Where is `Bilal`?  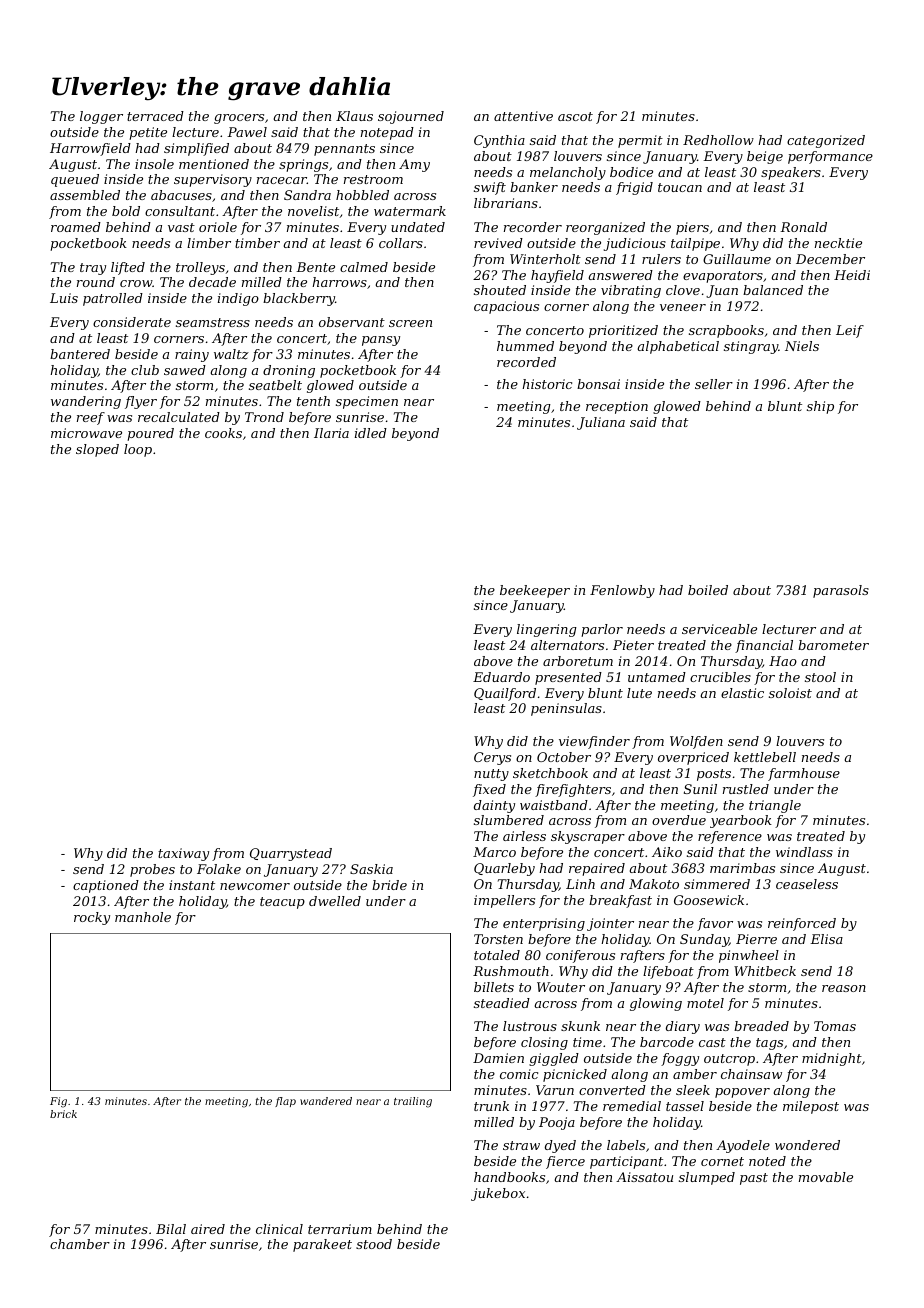
Bilal is located at coordinates (171, 1229).
